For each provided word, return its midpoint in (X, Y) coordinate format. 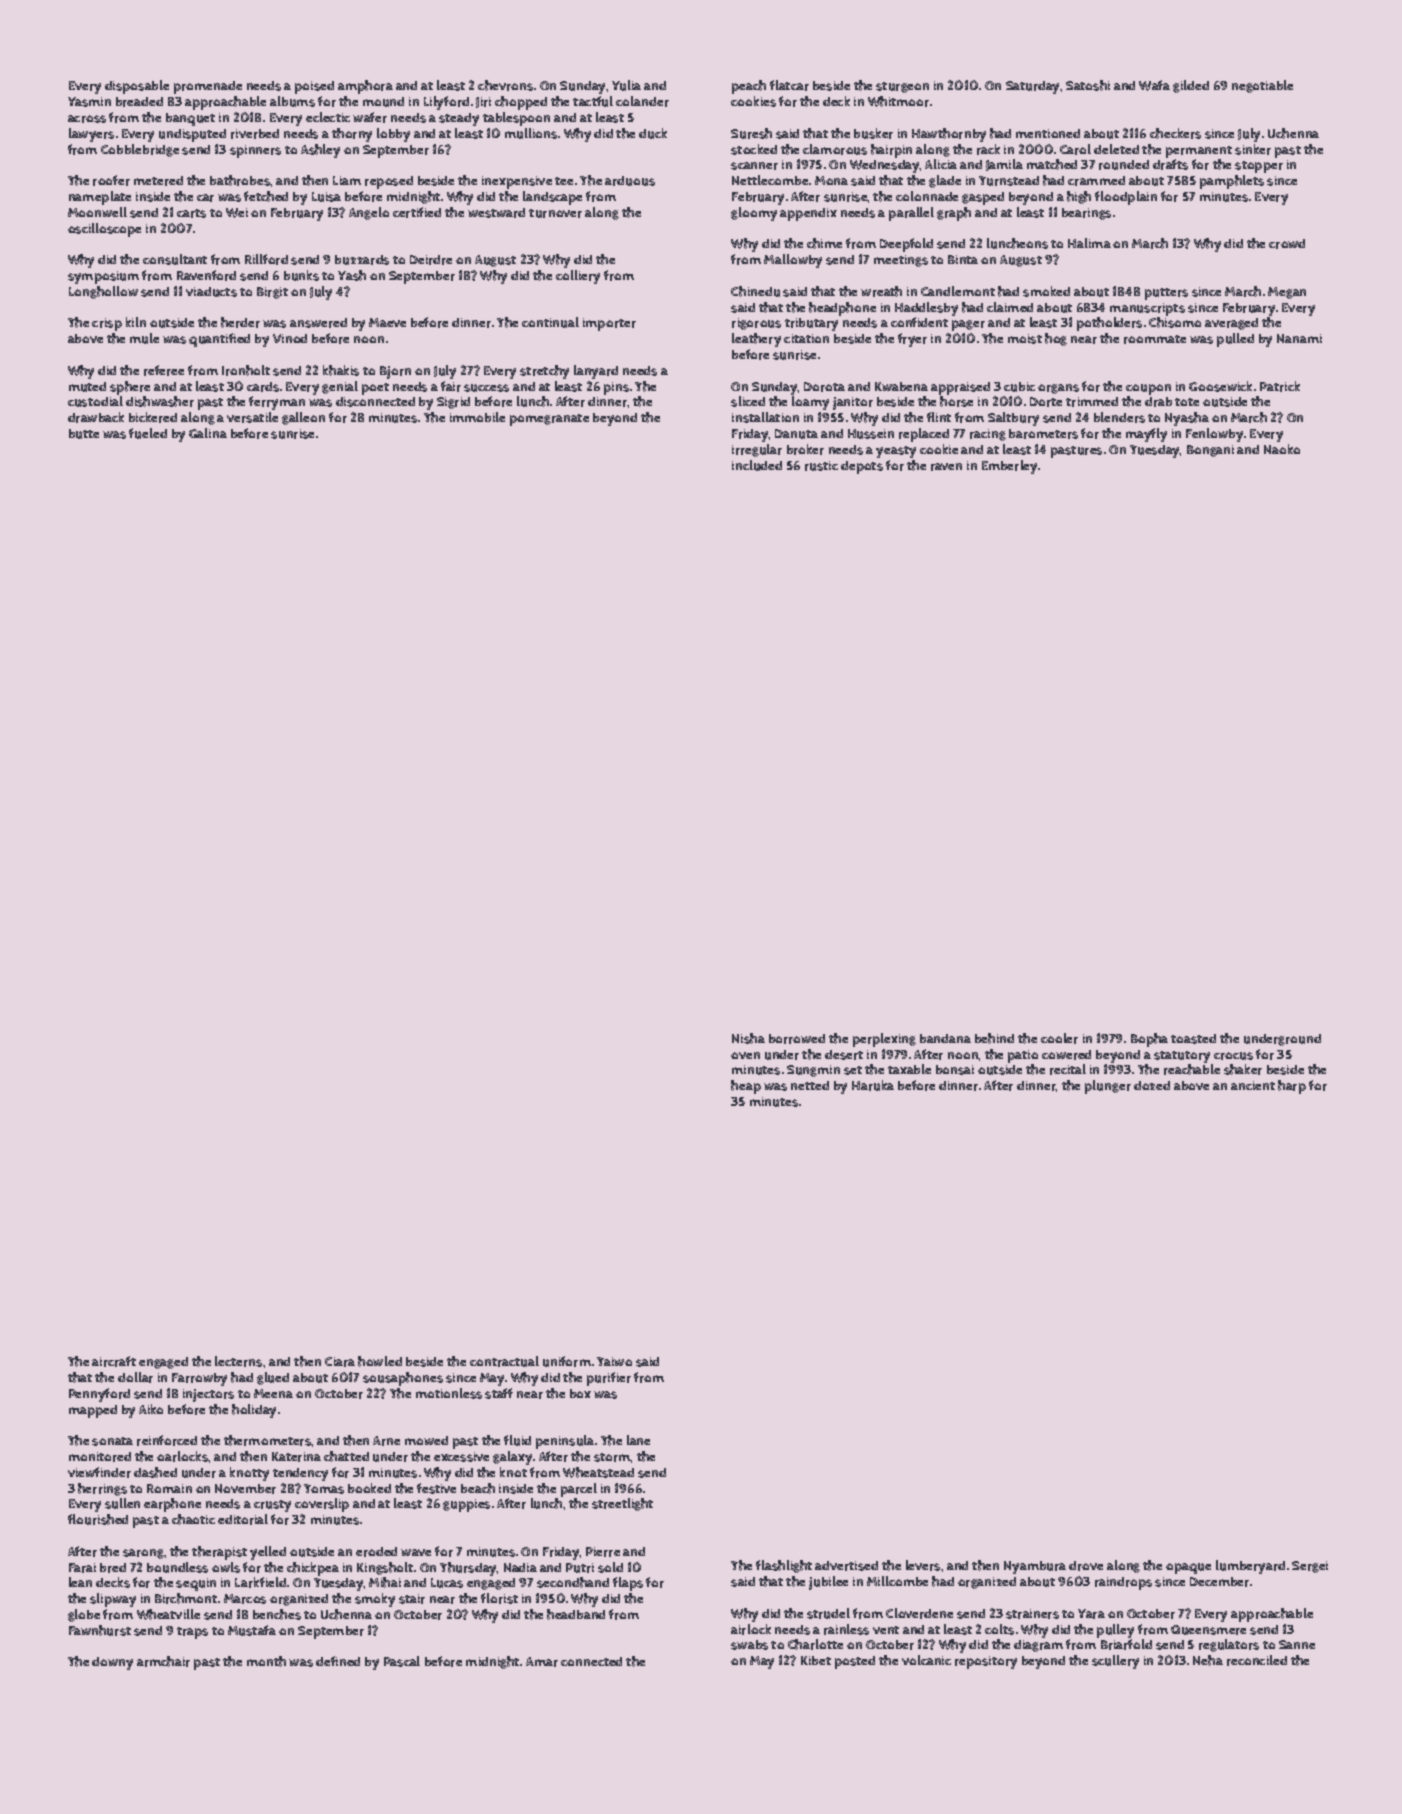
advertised (846, 1566)
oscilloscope (104, 230)
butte (84, 434)
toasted (1193, 1039)
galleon (303, 418)
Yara (1091, 1614)
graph (954, 214)
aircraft (114, 1361)
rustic (821, 466)
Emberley (1009, 467)
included (757, 465)
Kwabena (901, 386)
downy (112, 1663)
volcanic (926, 1660)
